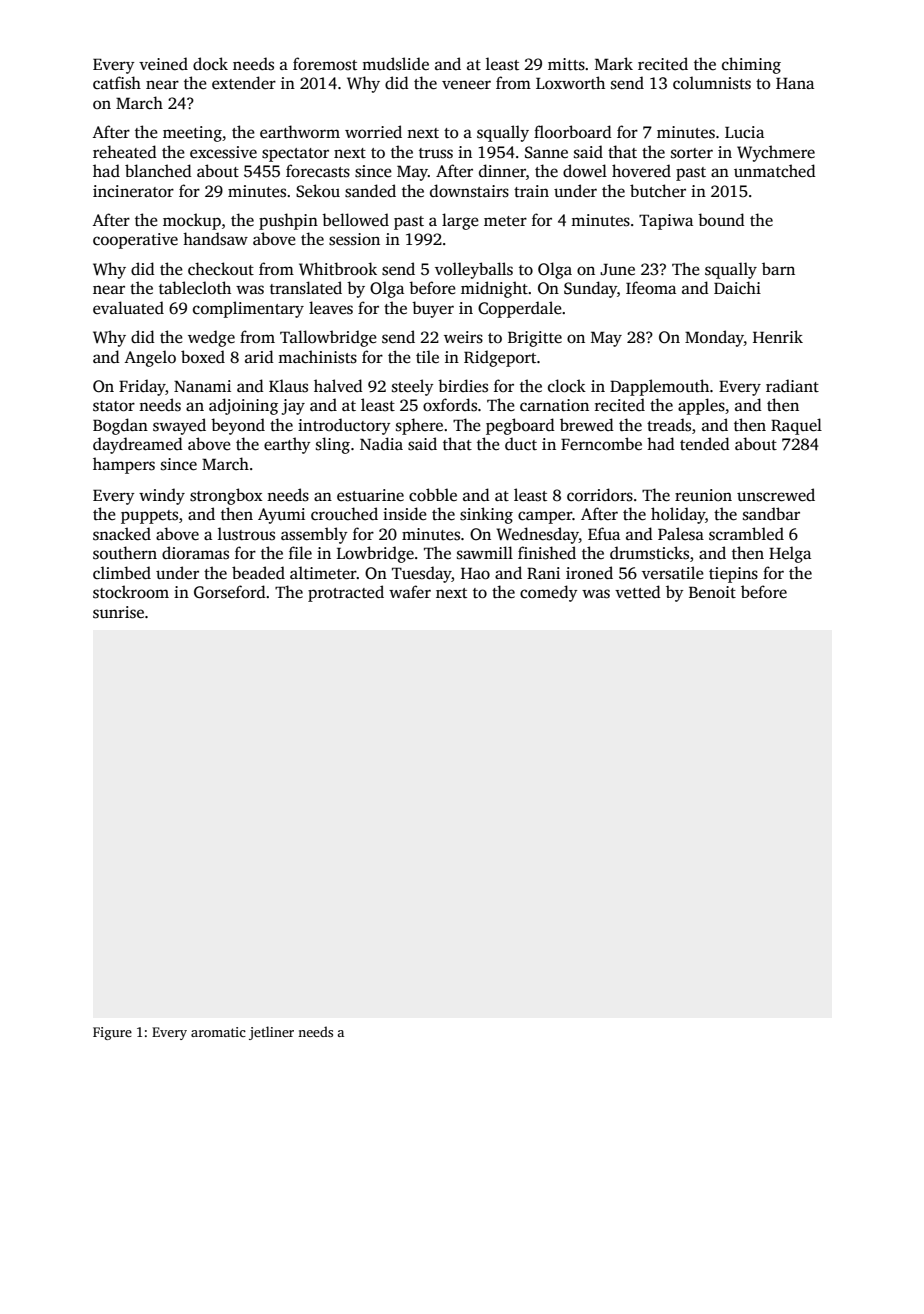 This screenshot has width=924, height=1314. Describe the element at coordinates (271, 1033) in the screenshot. I see `jetliner` at that location.
